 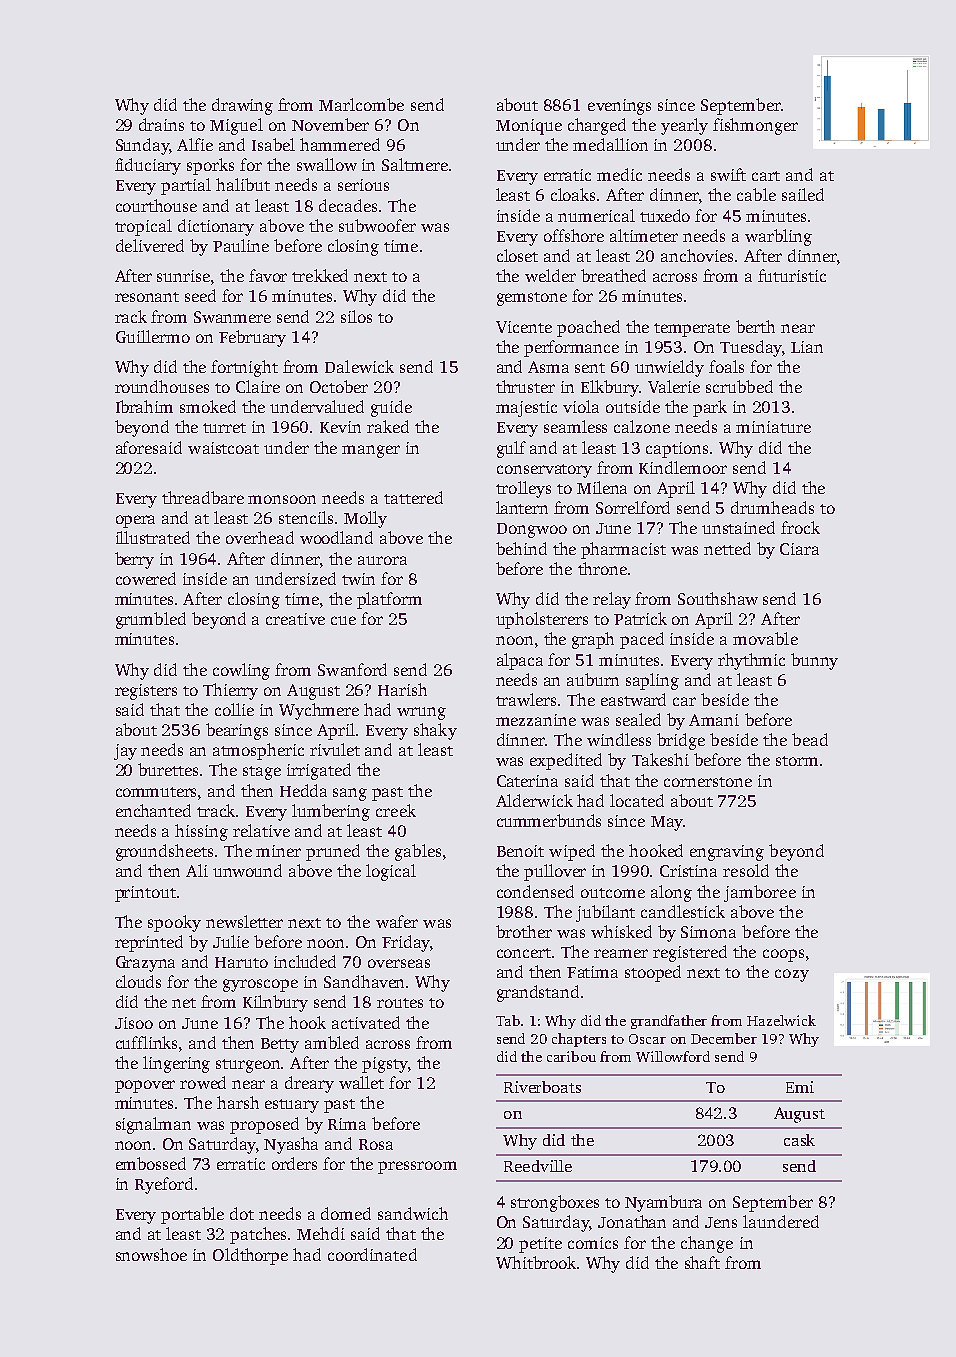 I want to click on jay, so click(x=125, y=752).
